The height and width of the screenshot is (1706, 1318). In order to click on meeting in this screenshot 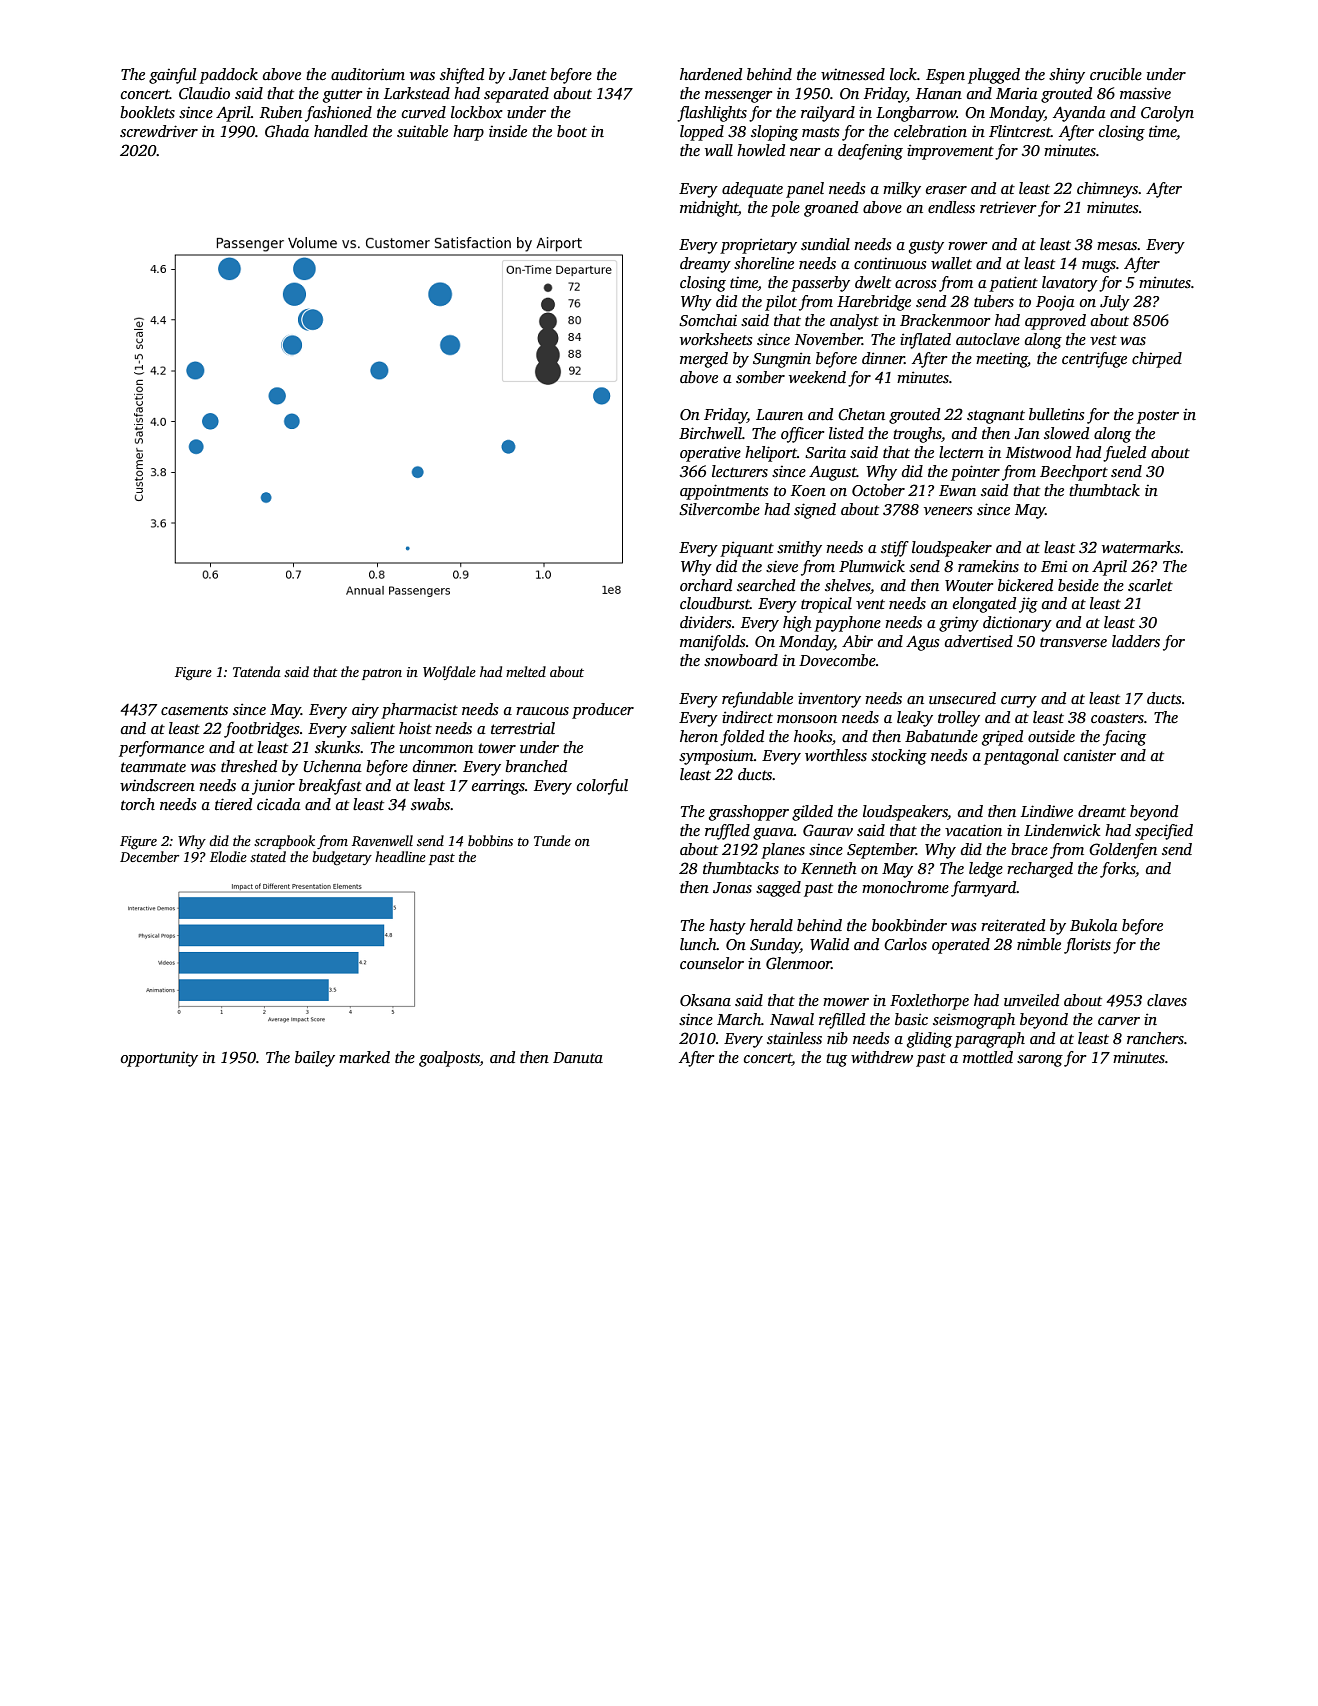, I will do `click(1002, 360)`.
